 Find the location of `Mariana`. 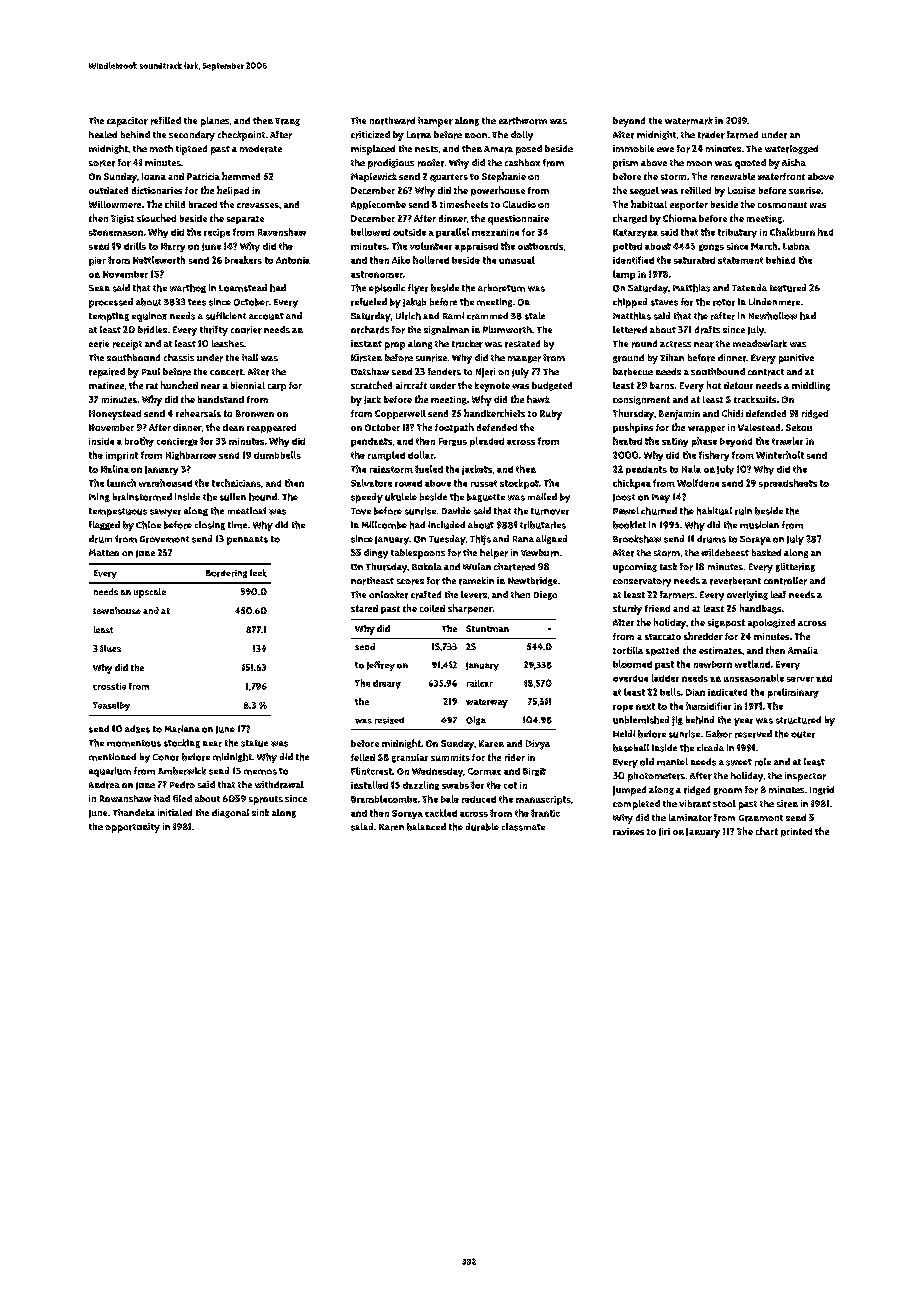

Mariana is located at coordinates (182, 729).
